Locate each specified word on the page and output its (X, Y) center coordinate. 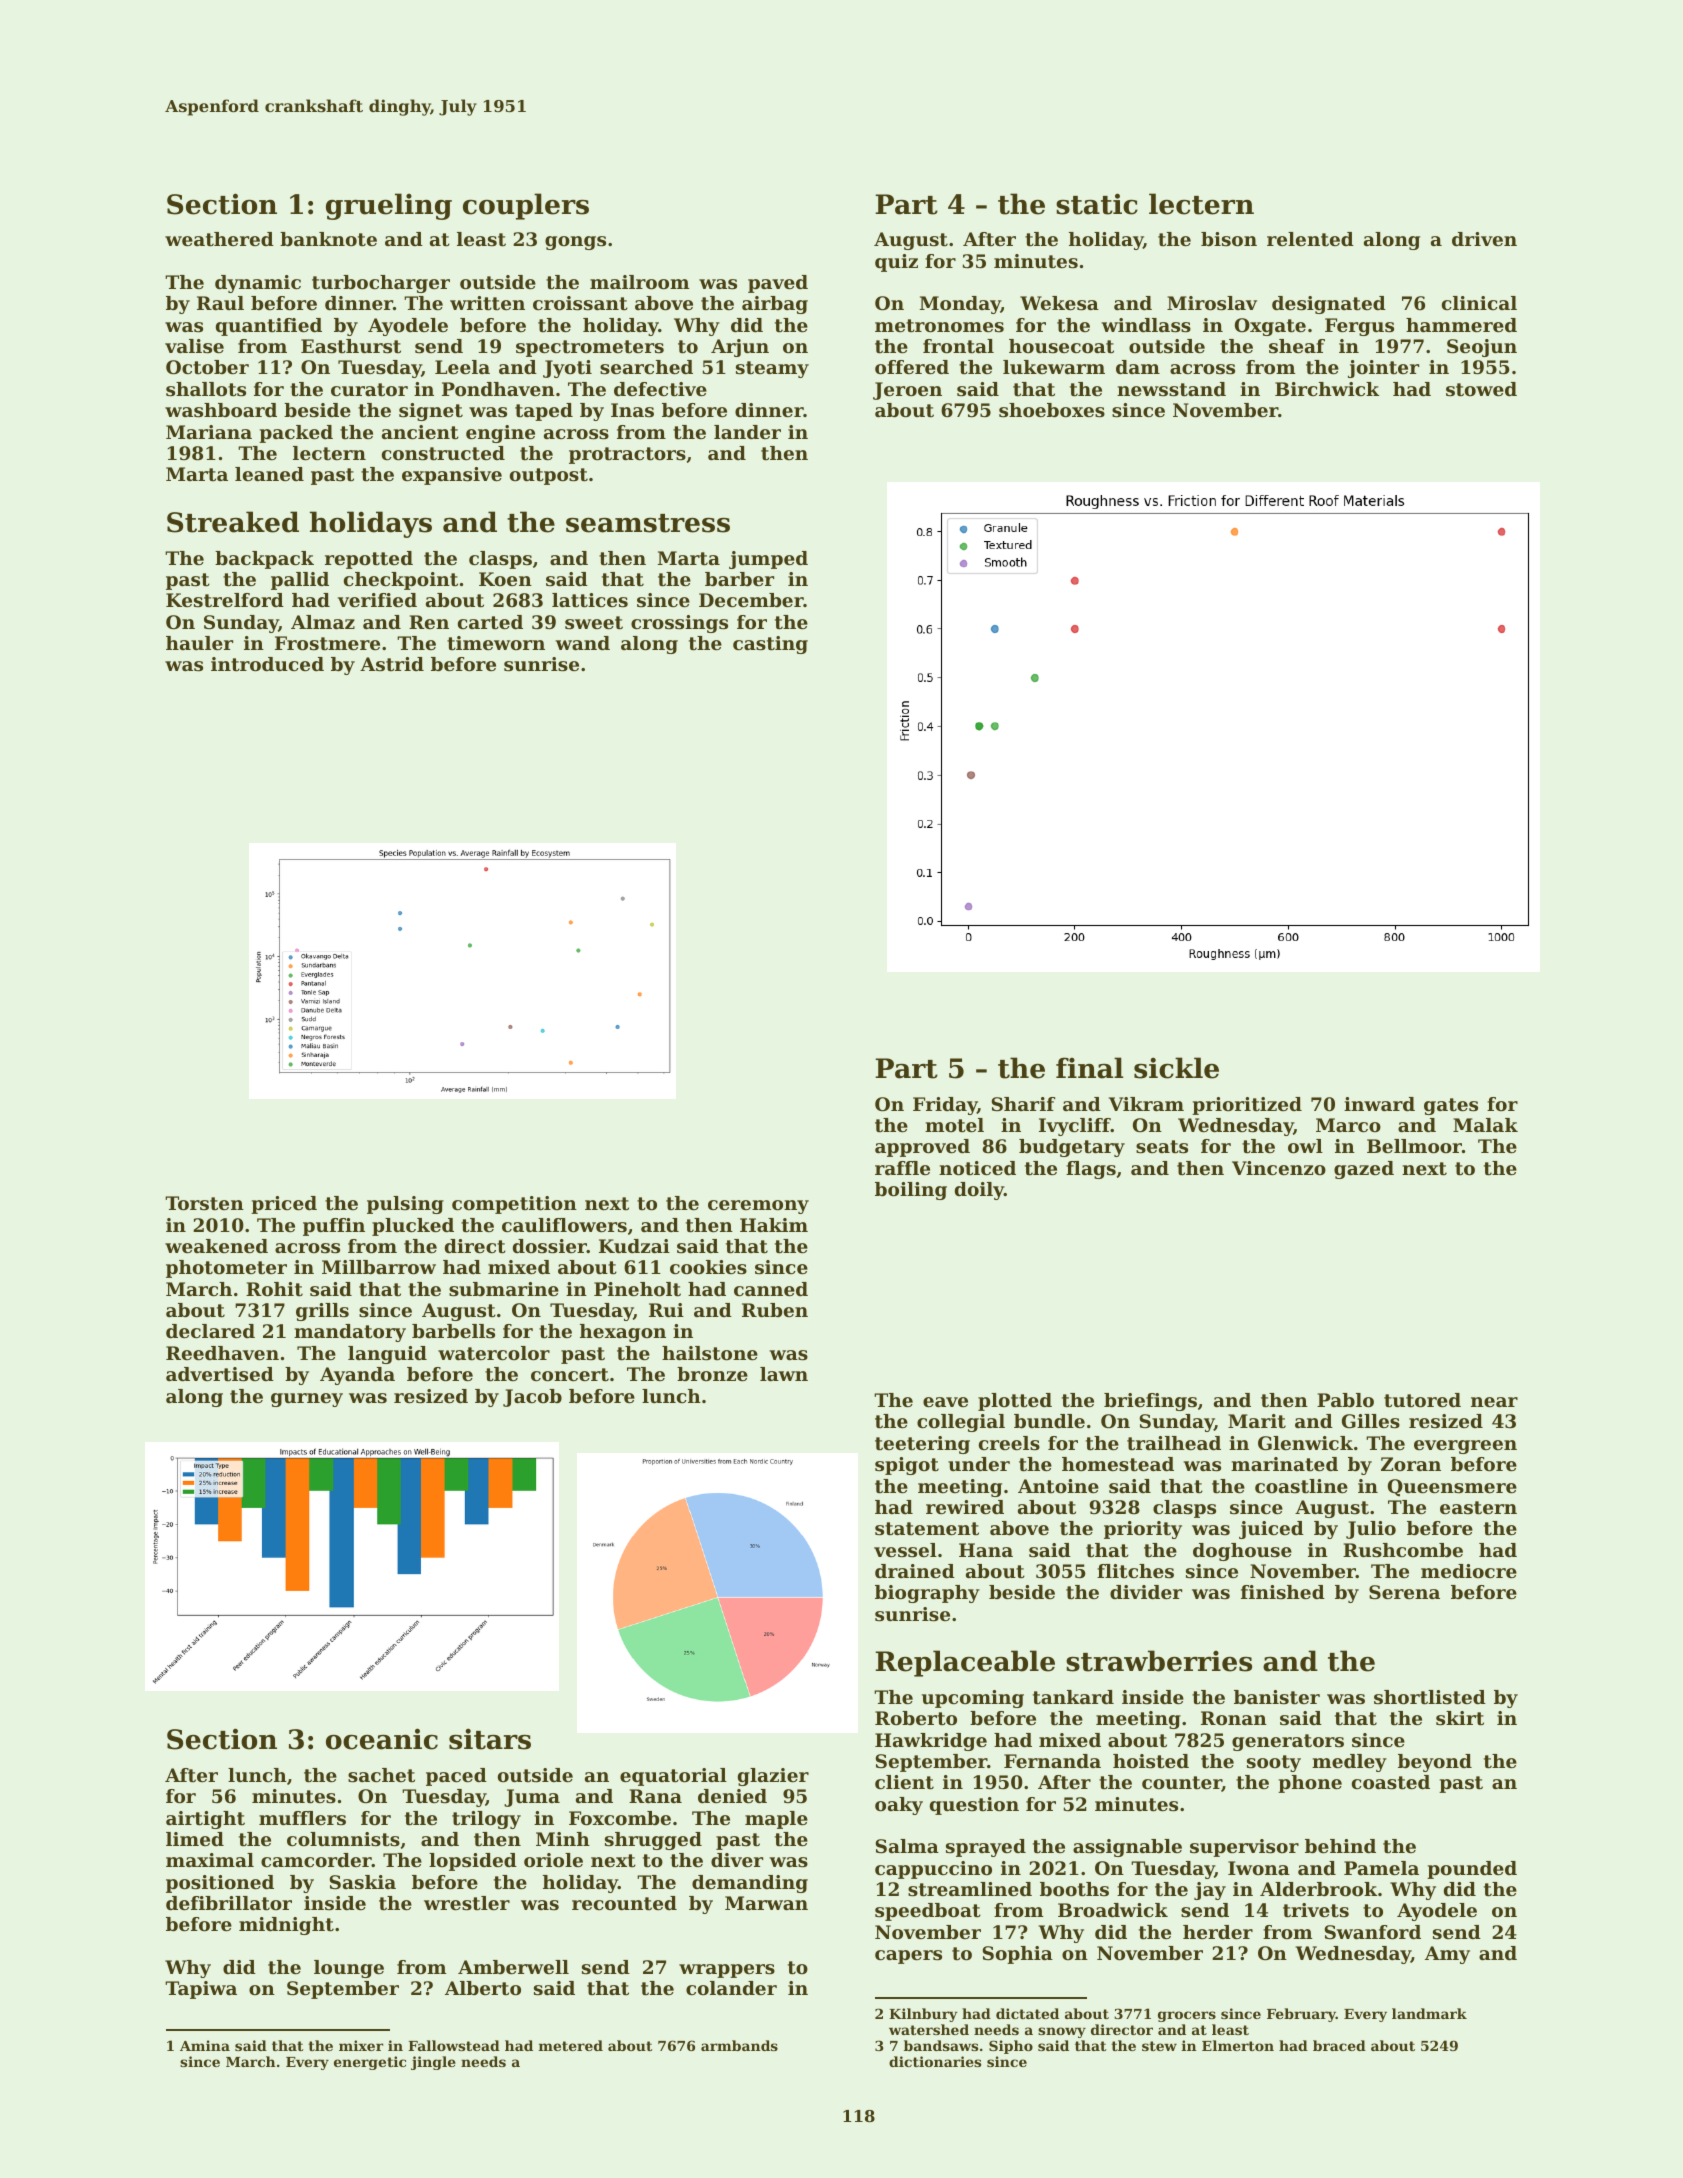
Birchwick (1327, 389)
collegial (961, 1423)
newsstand (1171, 389)
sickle (1176, 1068)
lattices (590, 600)
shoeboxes (1052, 410)
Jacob (532, 1398)
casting (770, 645)
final (1089, 1068)
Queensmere (1452, 1488)
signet (431, 412)
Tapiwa (201, 1990)
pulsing (405, 1205)
